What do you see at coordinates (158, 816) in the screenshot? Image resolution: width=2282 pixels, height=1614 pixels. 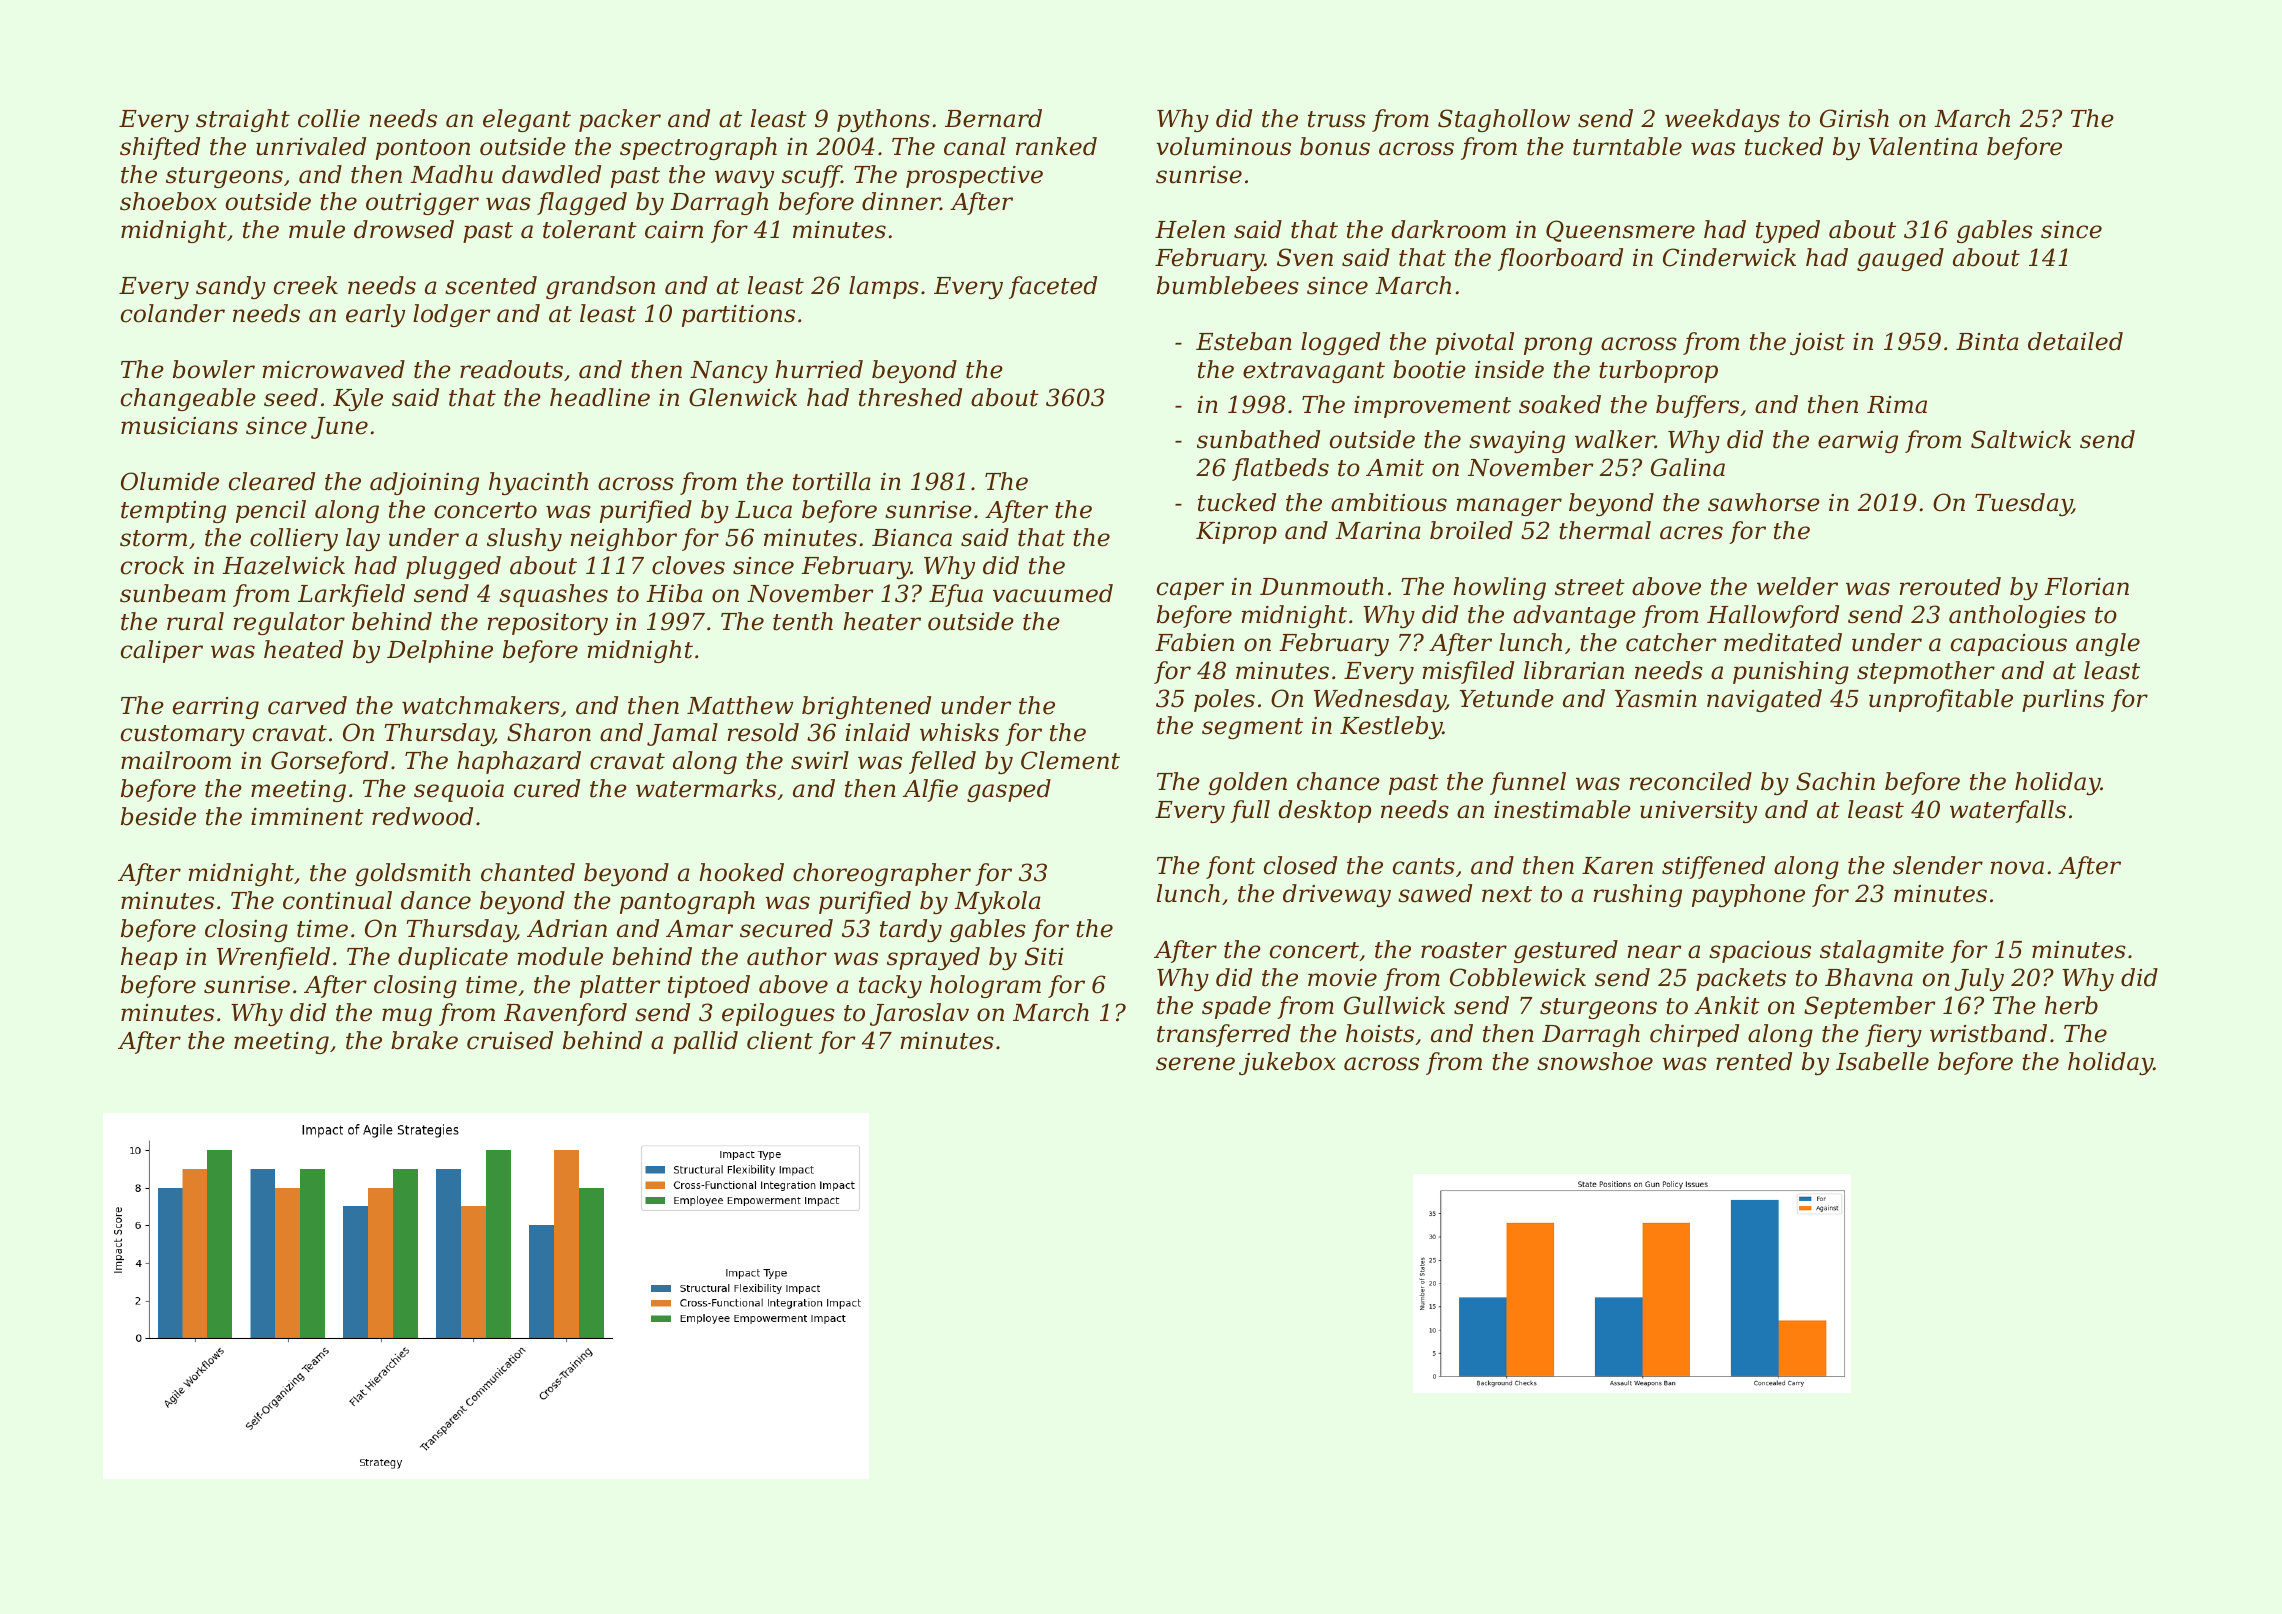 I see `beside` at bounding box center [158, 816].
